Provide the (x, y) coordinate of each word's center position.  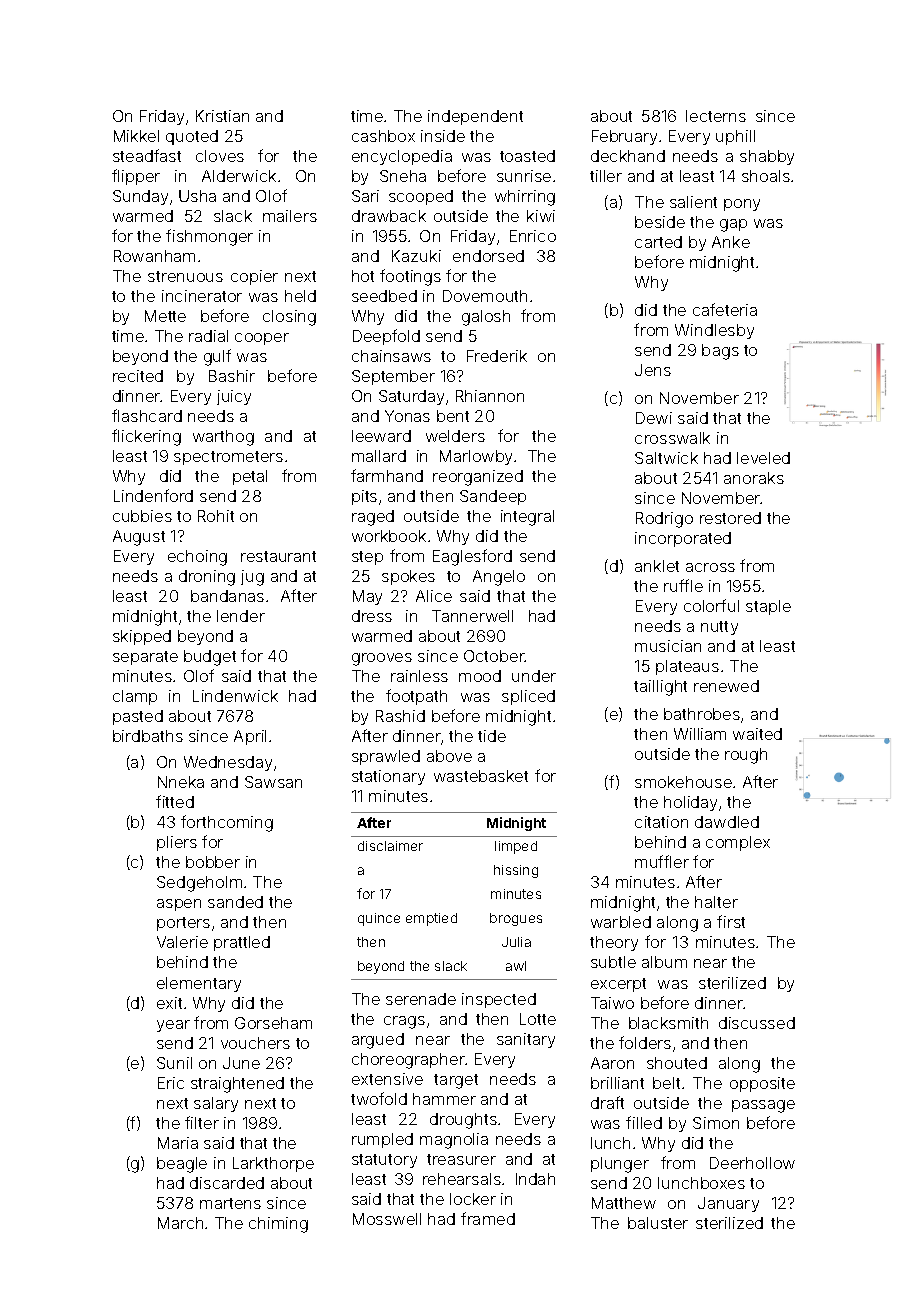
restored (730, 518)
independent (475, 117)
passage (763, 1106)
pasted (138, 717)
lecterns (716, 116)
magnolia (454, 1141)
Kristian (222, 116)
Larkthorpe (273, 1164)
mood (480, 676)
